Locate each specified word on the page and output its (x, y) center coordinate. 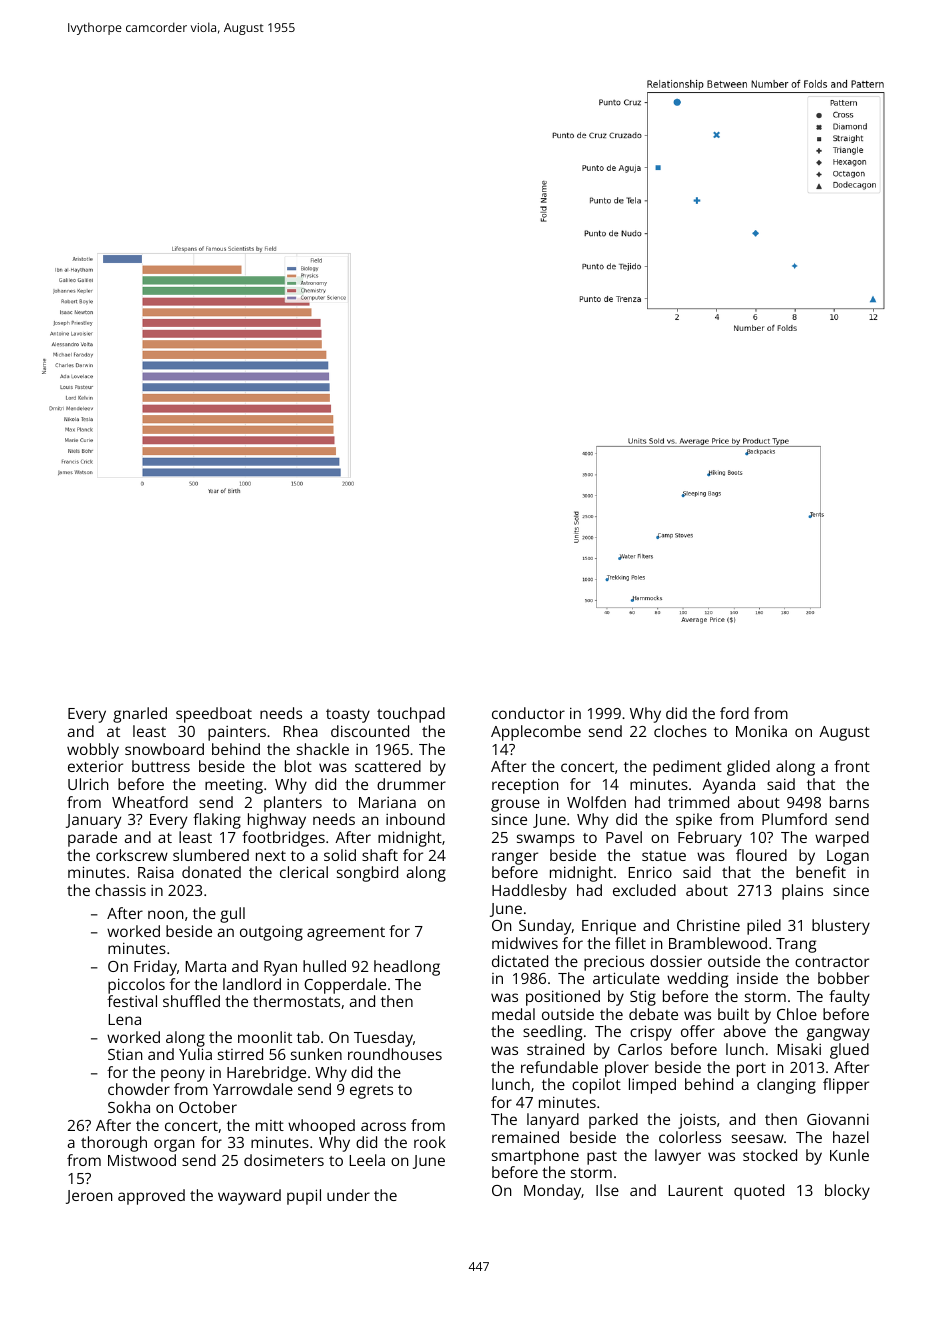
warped (842, 839)
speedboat (214, 715)
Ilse (607, 1190)
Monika (761, 731)
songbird (367, 874)
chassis (120, 890)
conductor (528, 713)
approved (151, 1197)
